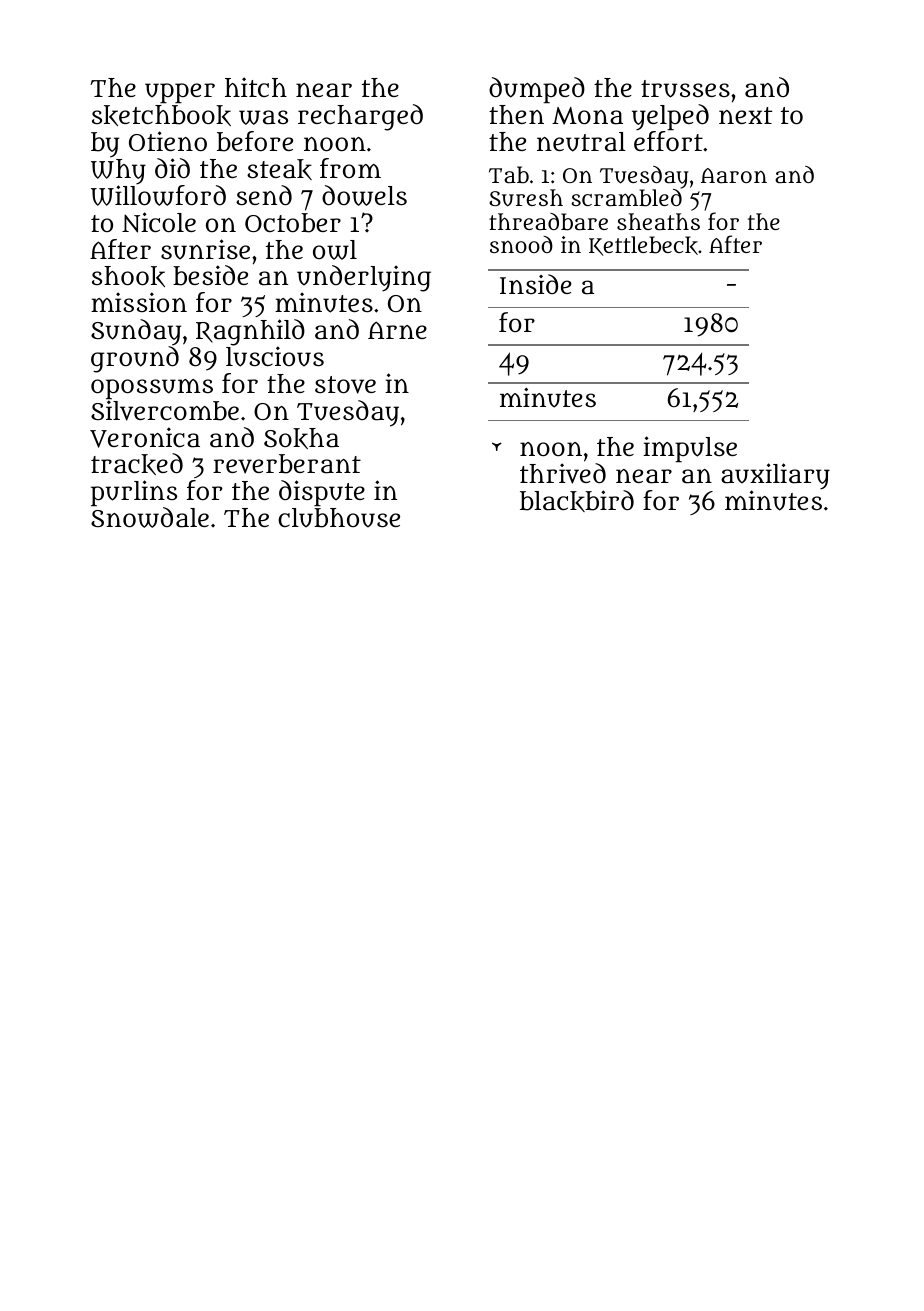  Describe the element at coordinates (516, 114) in the image. I see `then` at that location.
